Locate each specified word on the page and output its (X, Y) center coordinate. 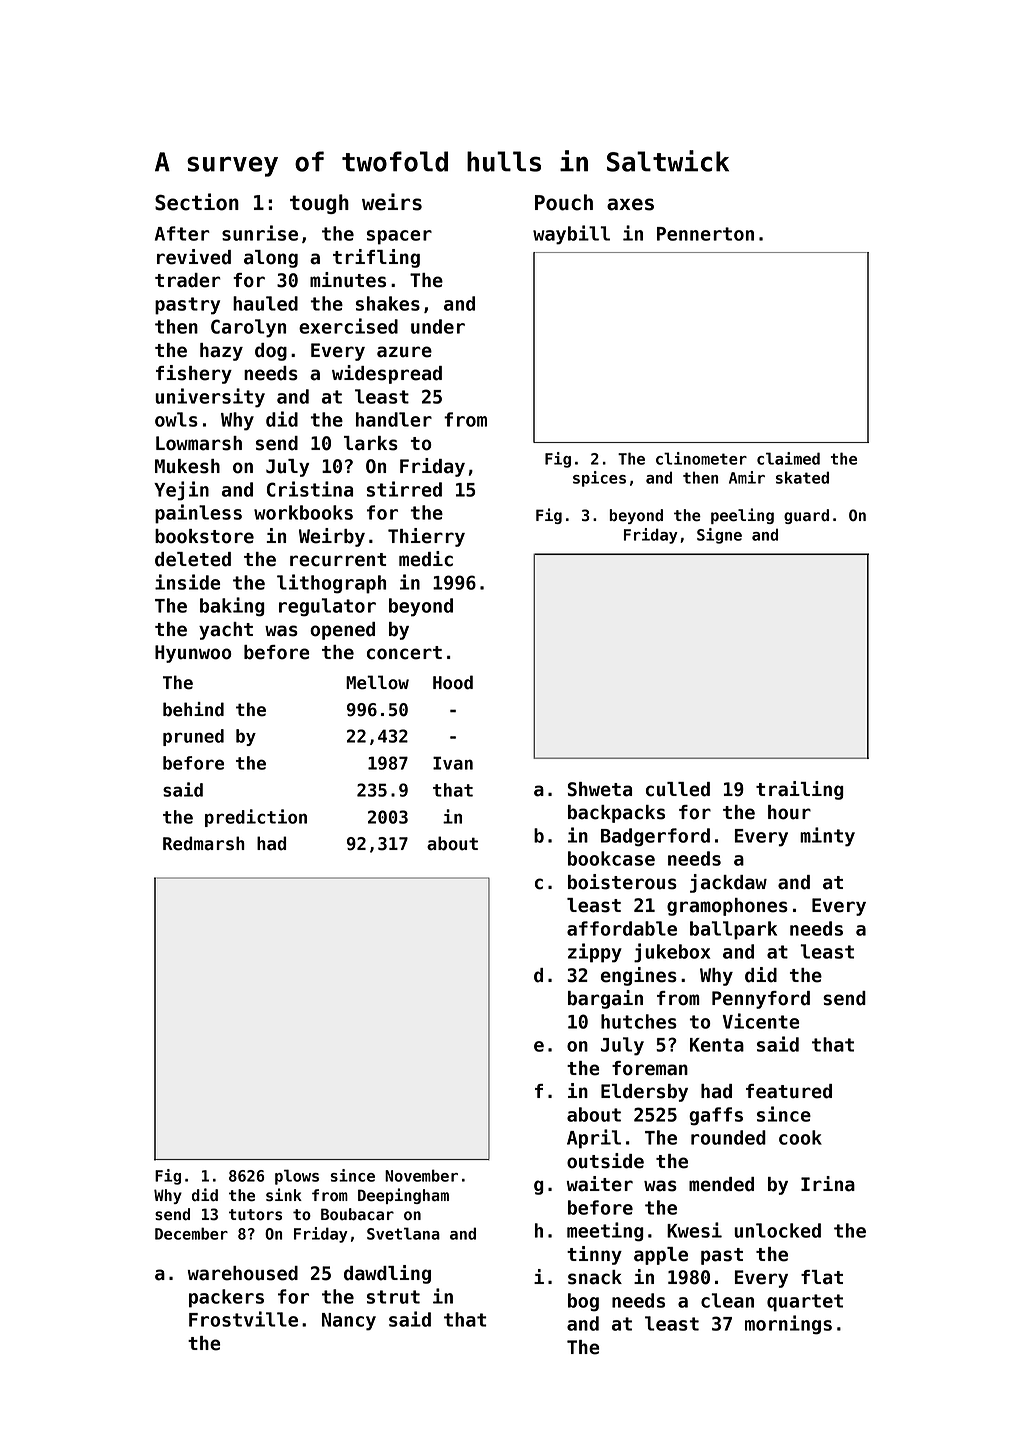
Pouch (564, 202)
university (210, 398)
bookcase (611, 858)
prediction (256, 818)
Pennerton (705, 234)
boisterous (622, 882)
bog (583, 1302)
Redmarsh (204, 843)
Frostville (243, 1319)
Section (197, 202)
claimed (788, 458)
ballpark (733, 930)
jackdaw (728, 883)
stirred (404, 489)
